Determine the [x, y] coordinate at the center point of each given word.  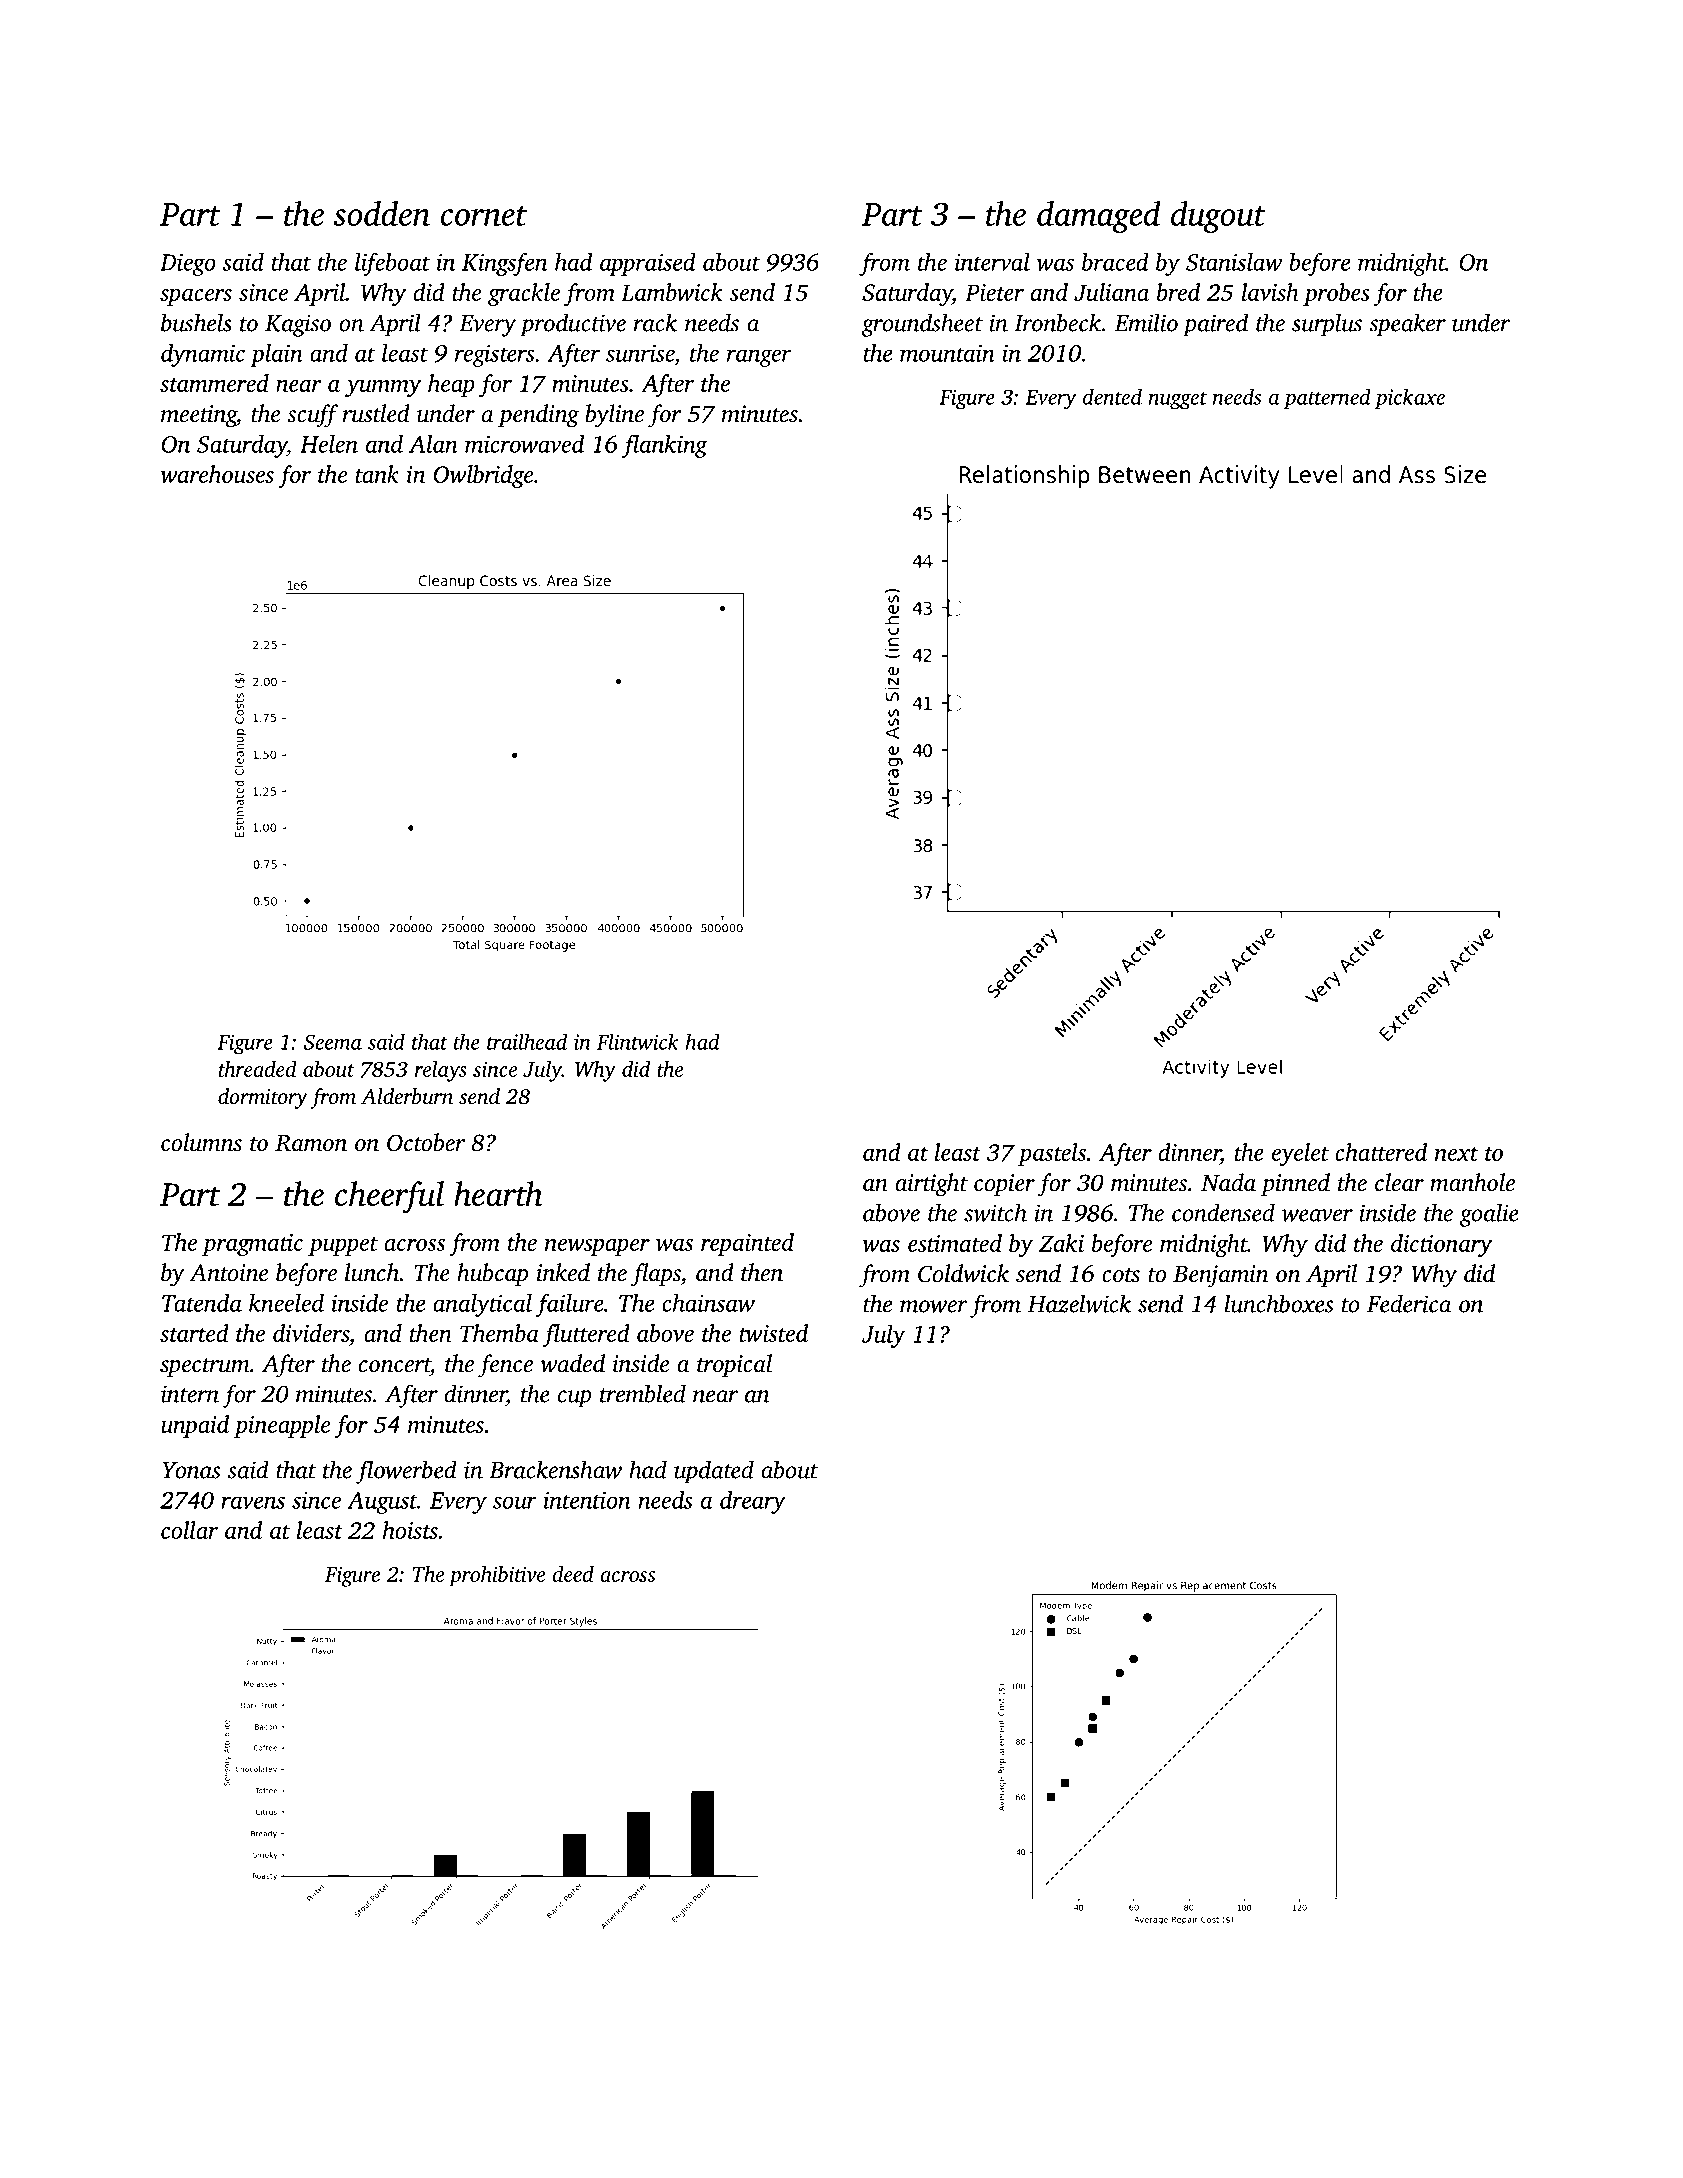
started [194, 1333]
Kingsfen [505, 264]
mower [934, 1306]
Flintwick [638, 1041]
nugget [1177, 401]
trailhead [527, 1041]
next [1457, 1154]
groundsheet [922, 325]
